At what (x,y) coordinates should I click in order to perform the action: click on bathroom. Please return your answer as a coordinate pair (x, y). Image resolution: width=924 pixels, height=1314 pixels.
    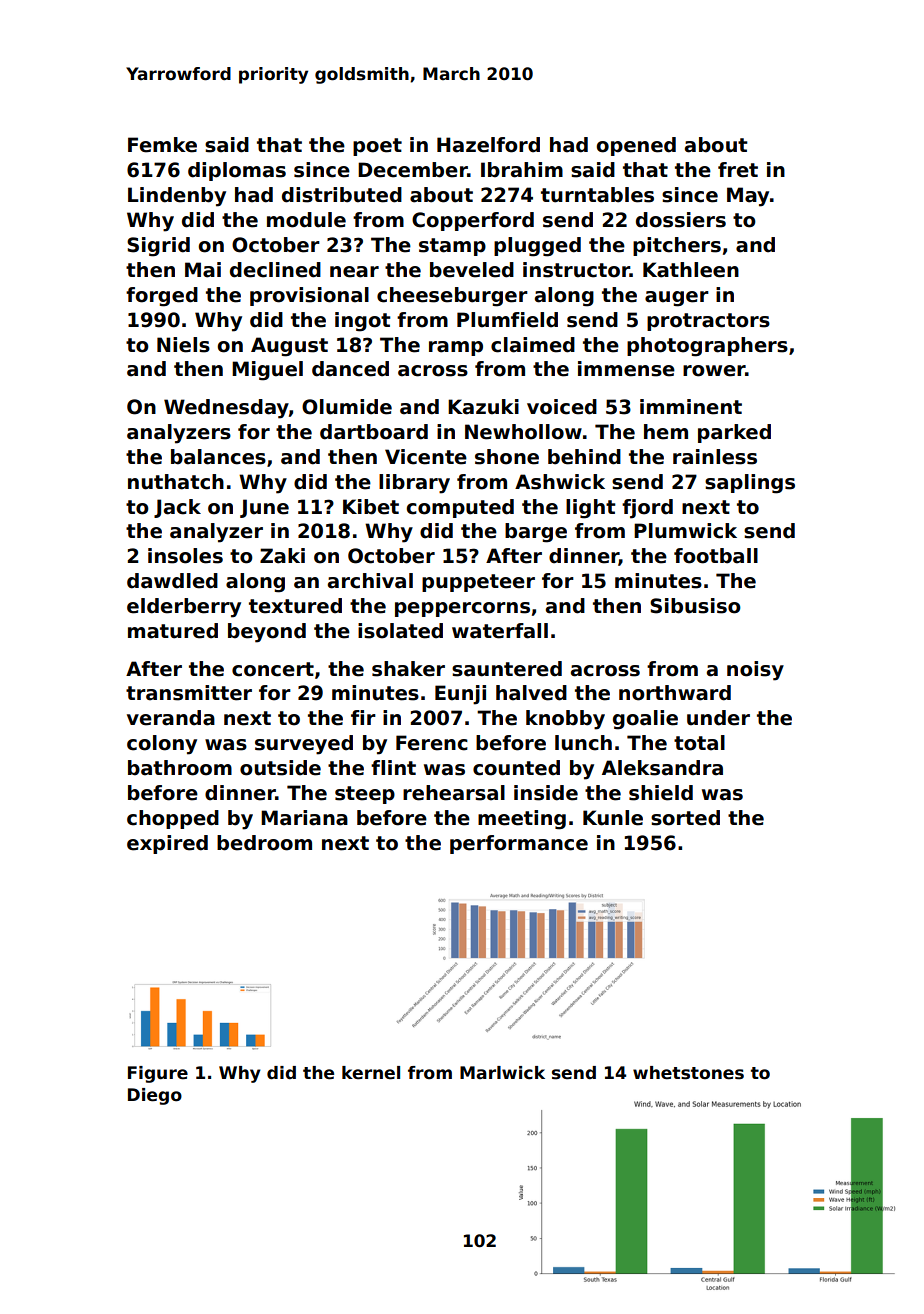
    Looking at the image, I should click on (180, 768).
